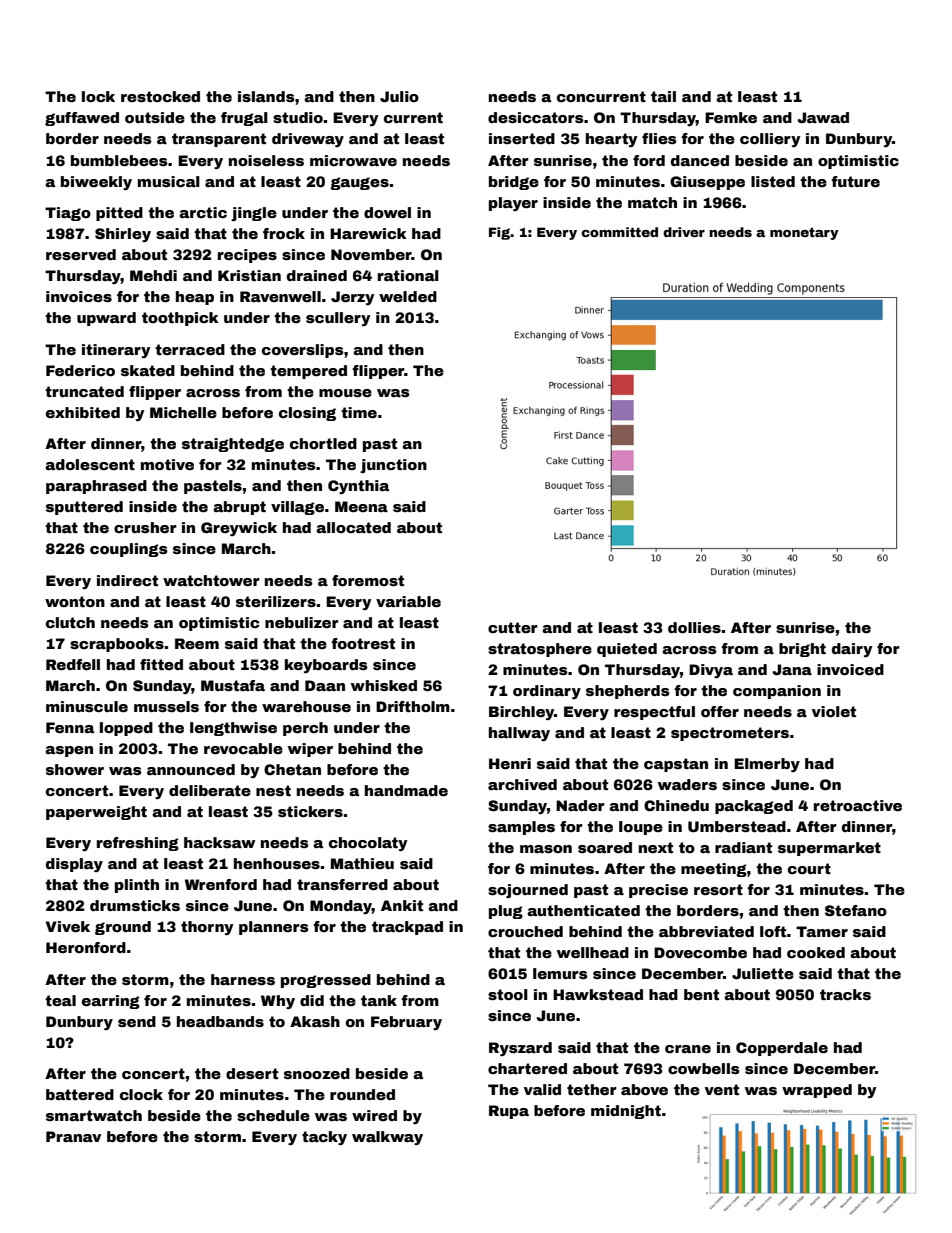 This document has width=952, height=1233. What do you see at coordinates (822, 931) in the document?
I see `Tamer` at bounding box center [822, 931].
